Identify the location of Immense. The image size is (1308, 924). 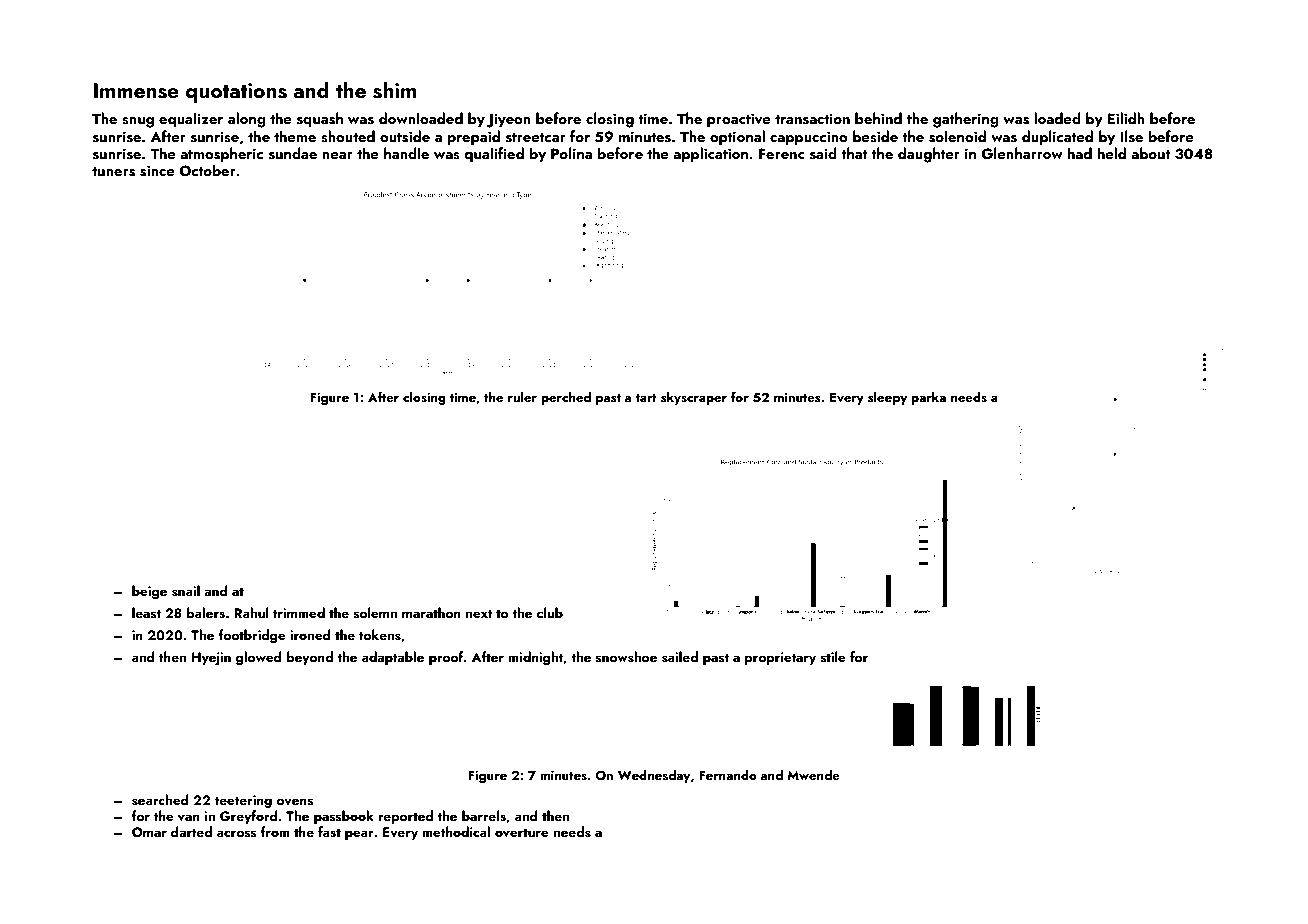
(136, 91).
